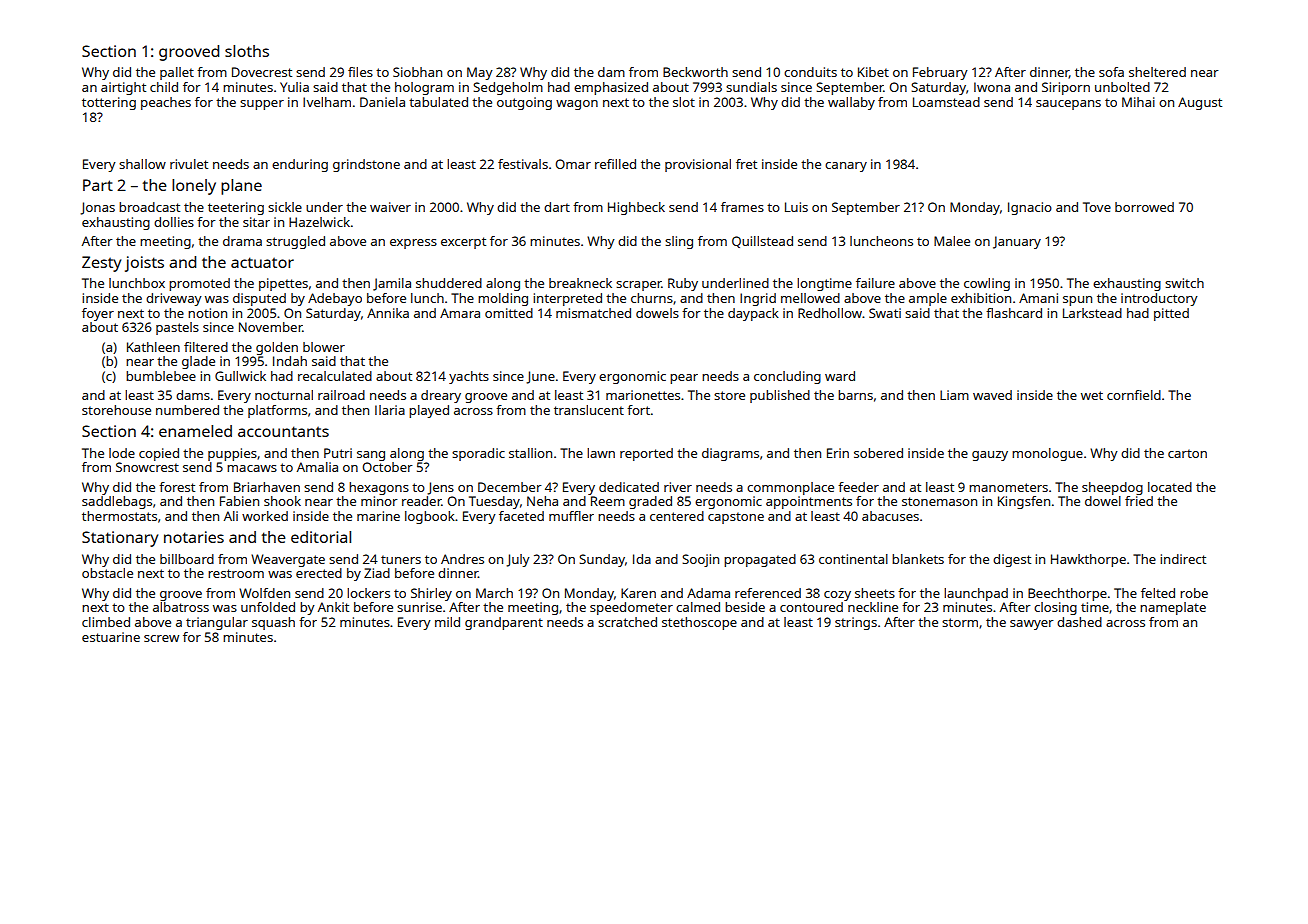 This screenshot has width=1308, height=924. What do you see at coordinates (960, 622) in the screenshot?
I see `storm` at bounding box center [960, 622].
